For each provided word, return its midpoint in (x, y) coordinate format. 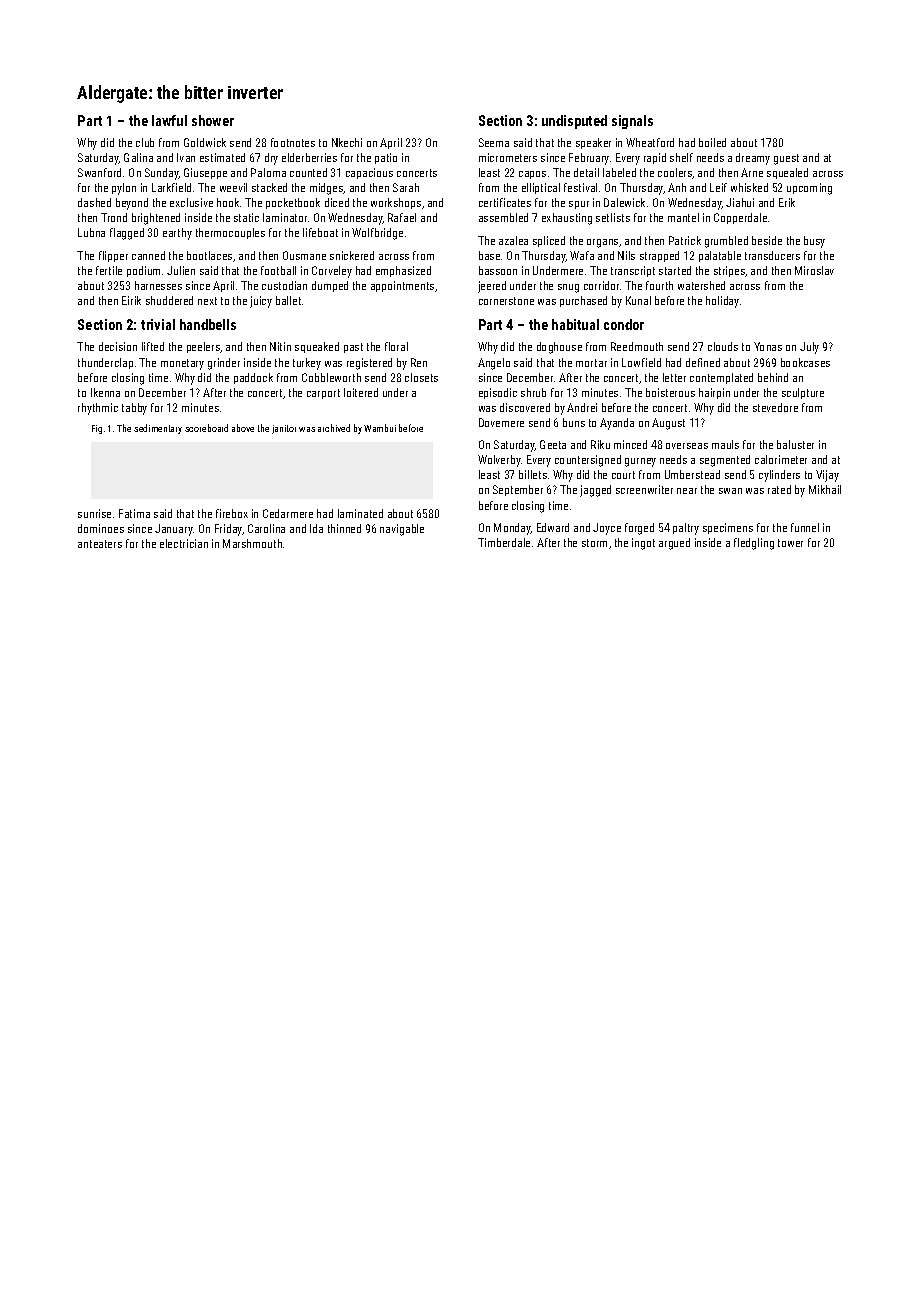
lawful (169, 120)
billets (533, 474)
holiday (722, 302)
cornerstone (506, 301)
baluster (795, 444)
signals (632, 122)
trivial (158, 324)
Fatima (134, 513)
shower (213, 120)
